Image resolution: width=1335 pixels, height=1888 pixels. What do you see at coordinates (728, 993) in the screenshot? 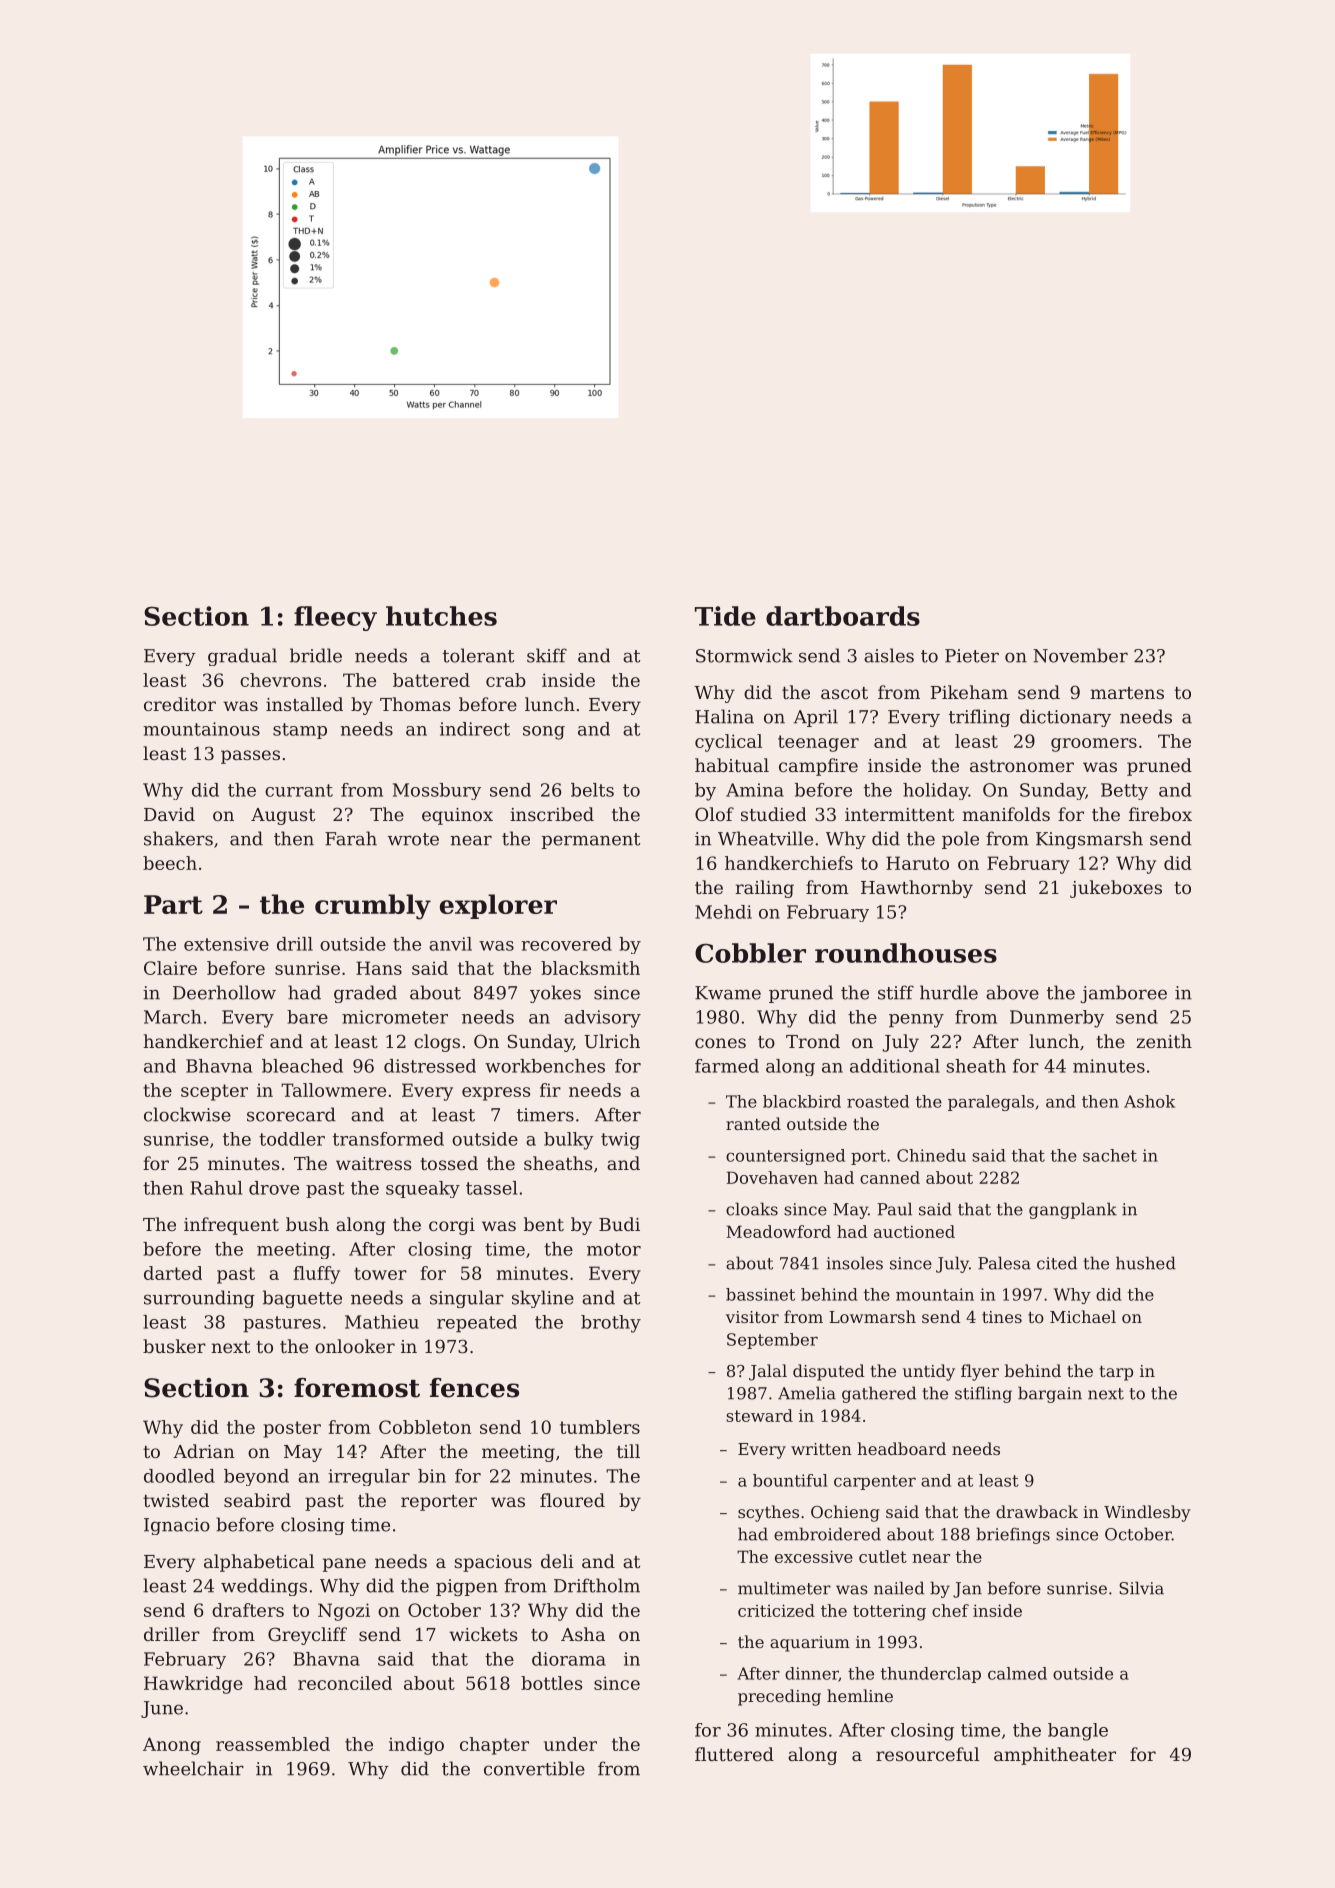
I see `Kwame` at bounding box center [728, 993].
